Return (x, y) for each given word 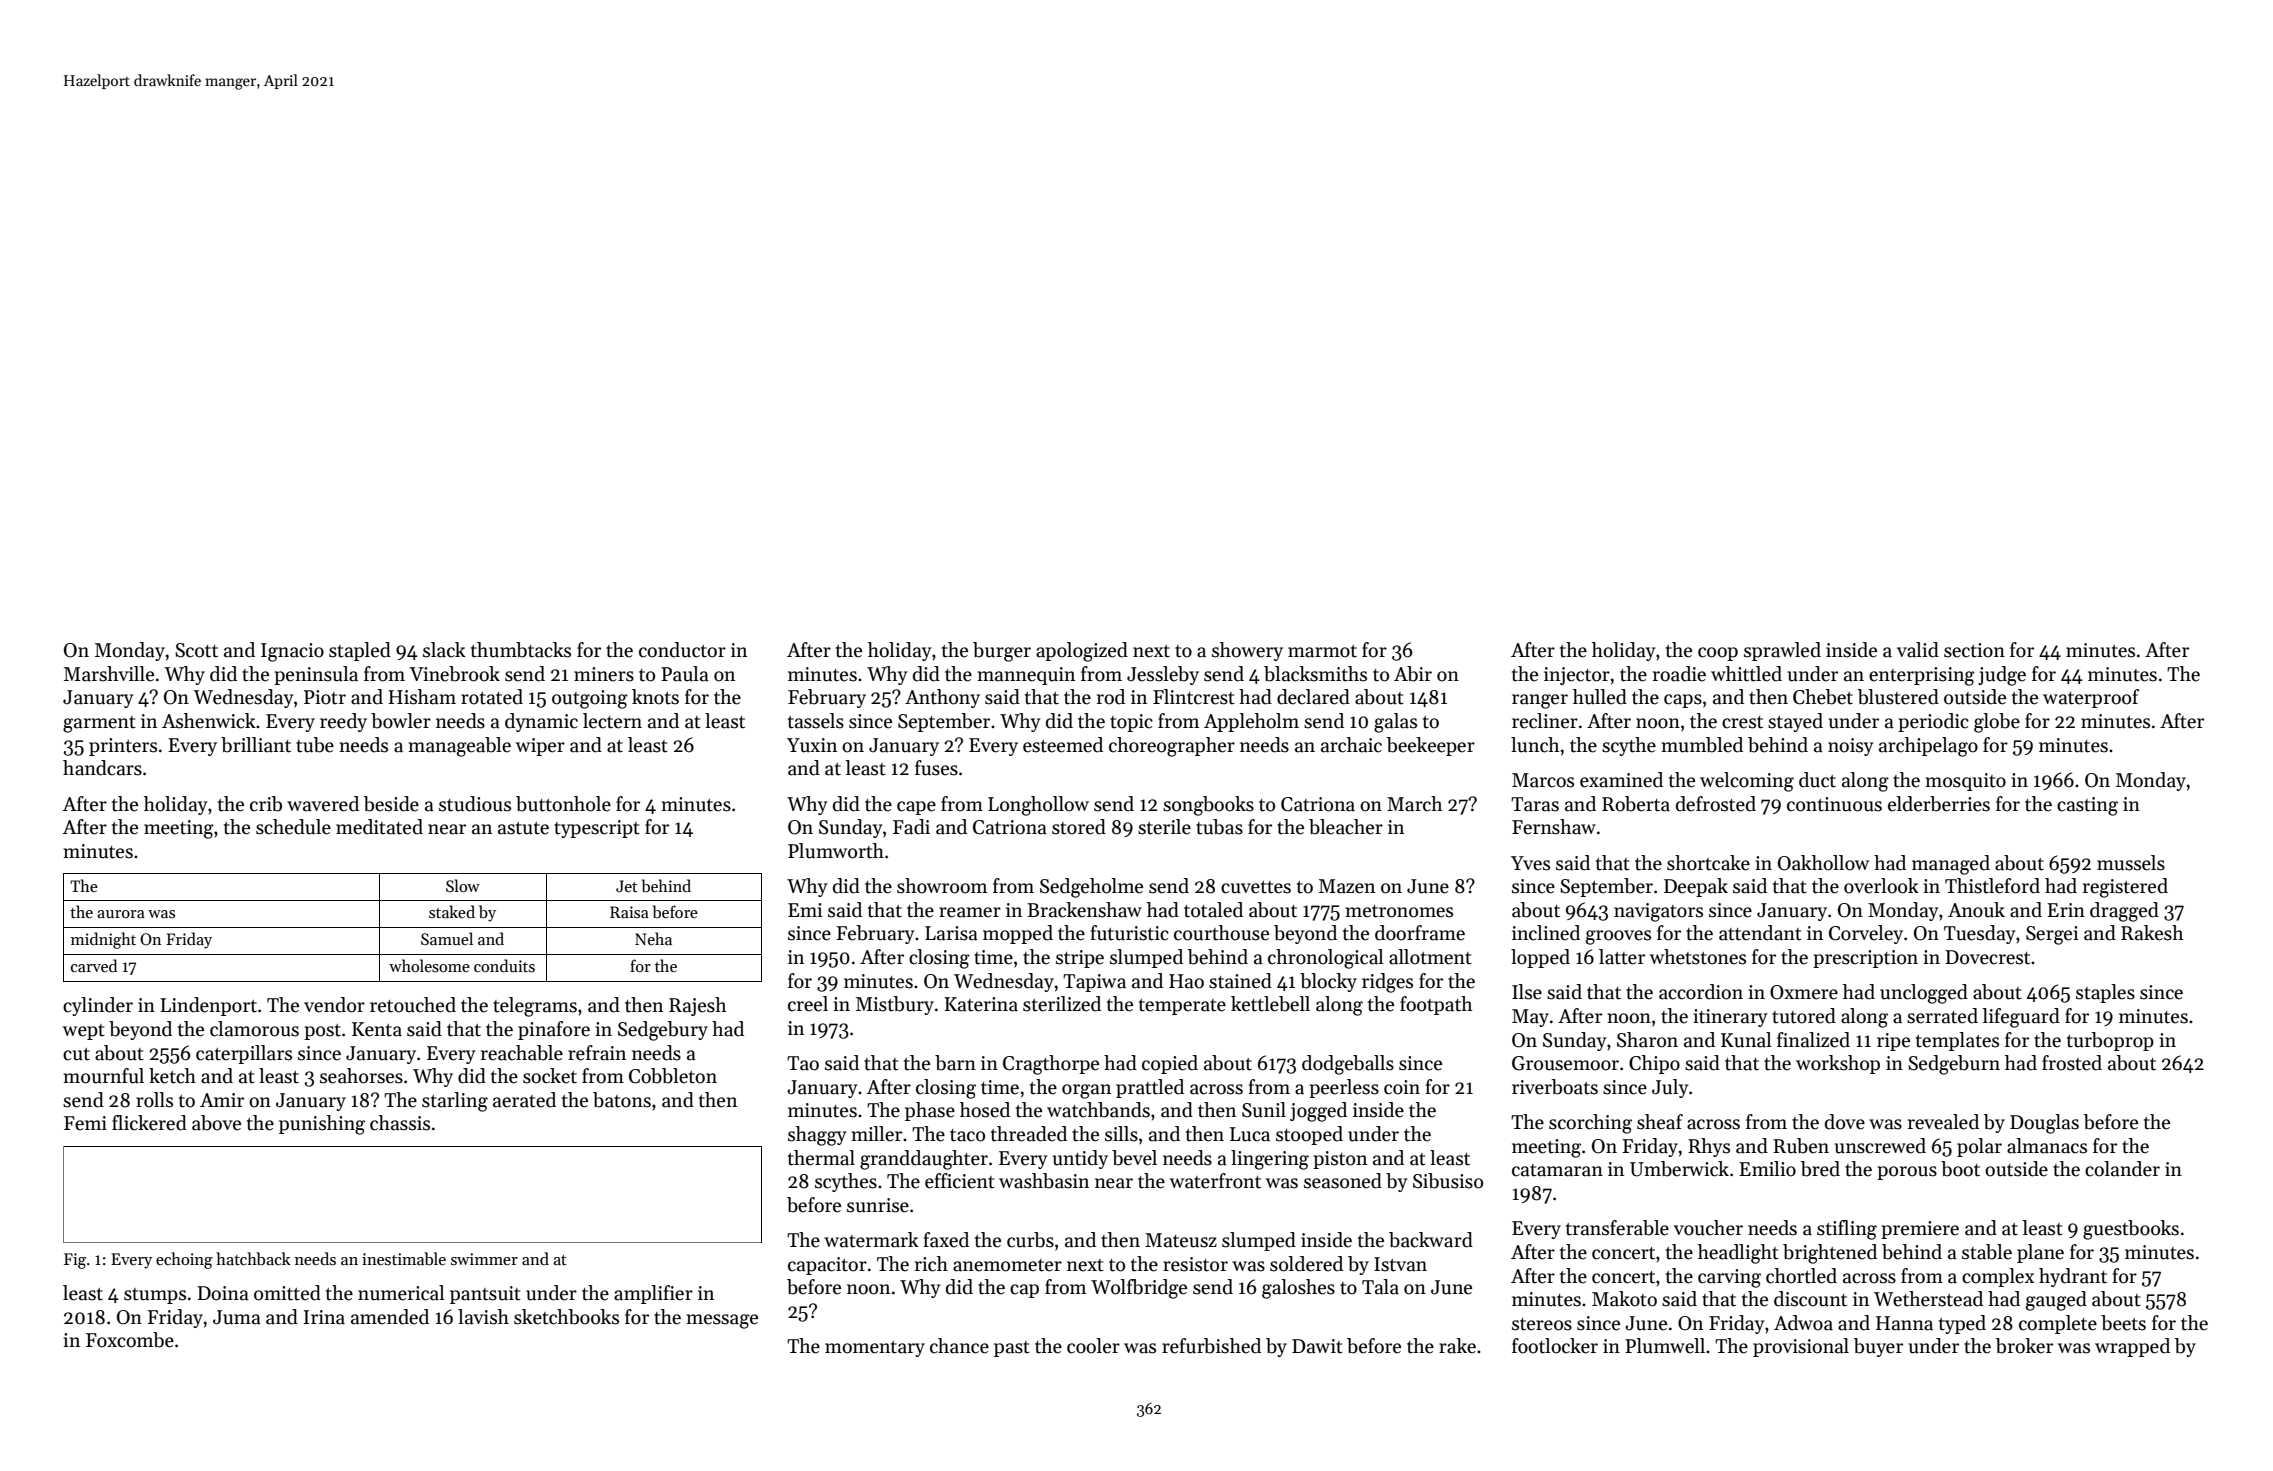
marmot (1322, 651)
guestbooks (2131, 1230)
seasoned (1343, 1181)
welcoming (1747, 782)
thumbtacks (521, 650)
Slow (463, 885)
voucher (1708, 1228)
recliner (1545, 721)
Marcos (1543, 780)
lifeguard (2021, 1018)
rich (931, 1264)
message (722, 1321)
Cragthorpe (1051, 1065)
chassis (400, 1123)
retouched (413, 1005)
